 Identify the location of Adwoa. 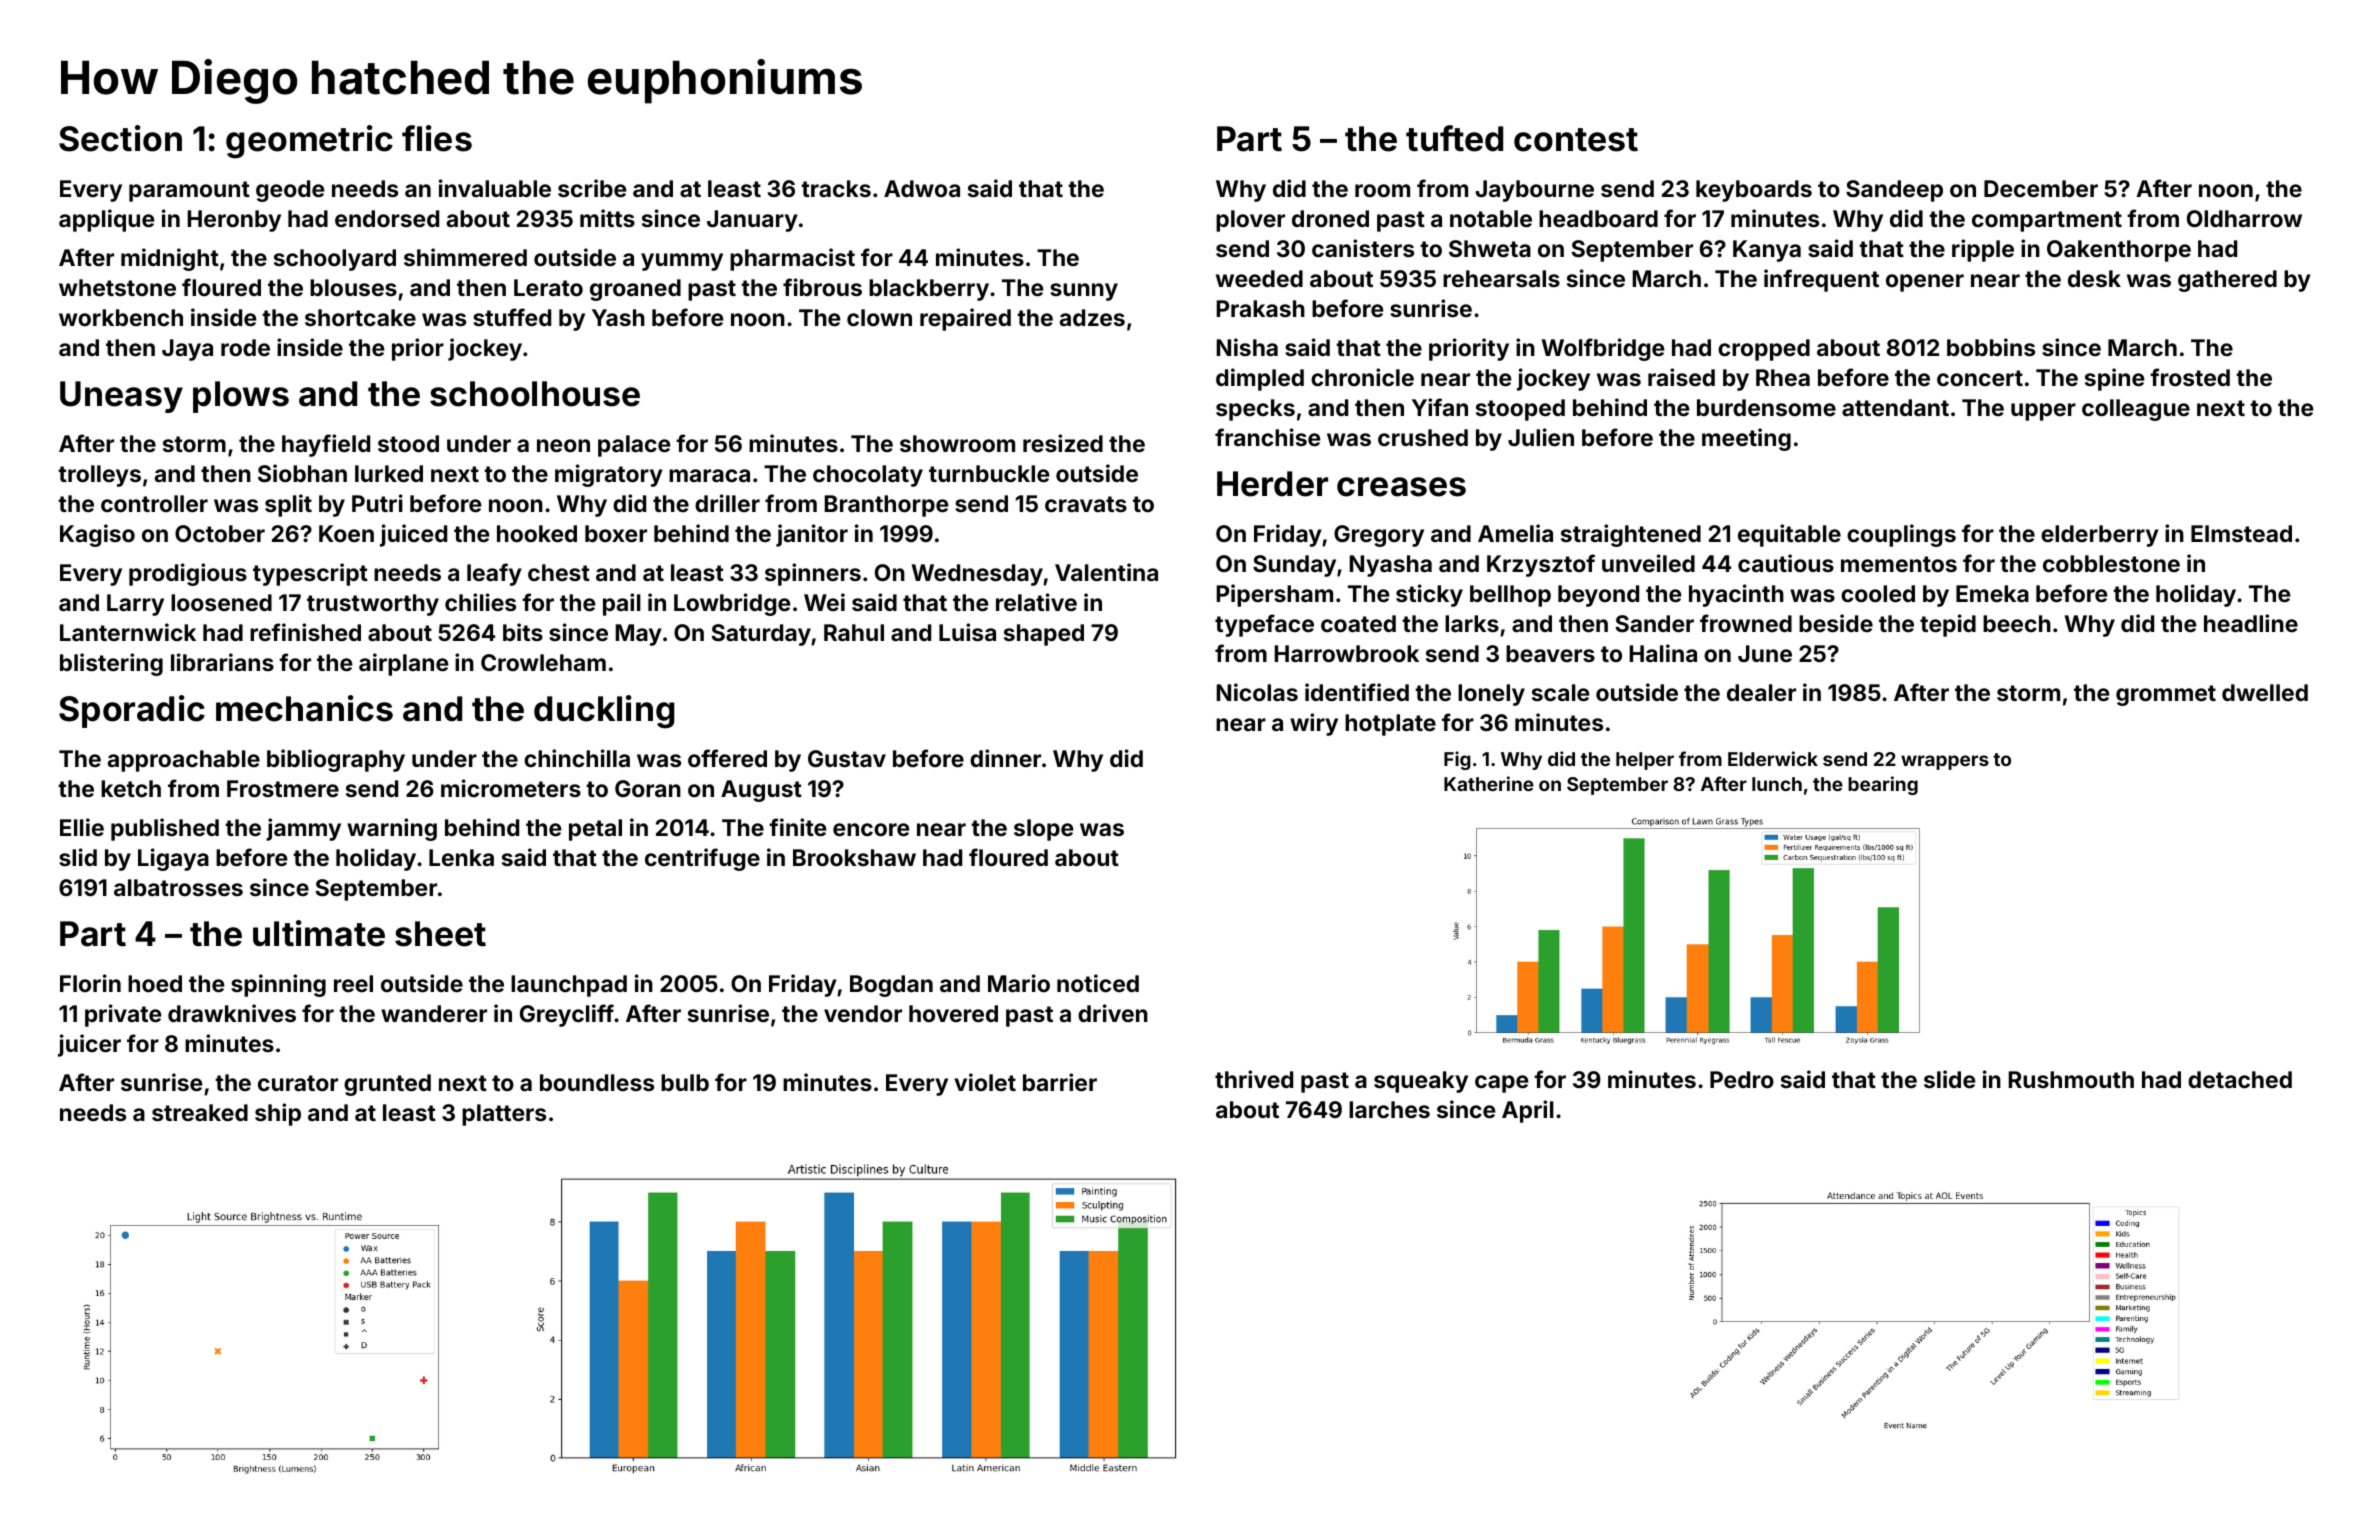
(922, 188).
